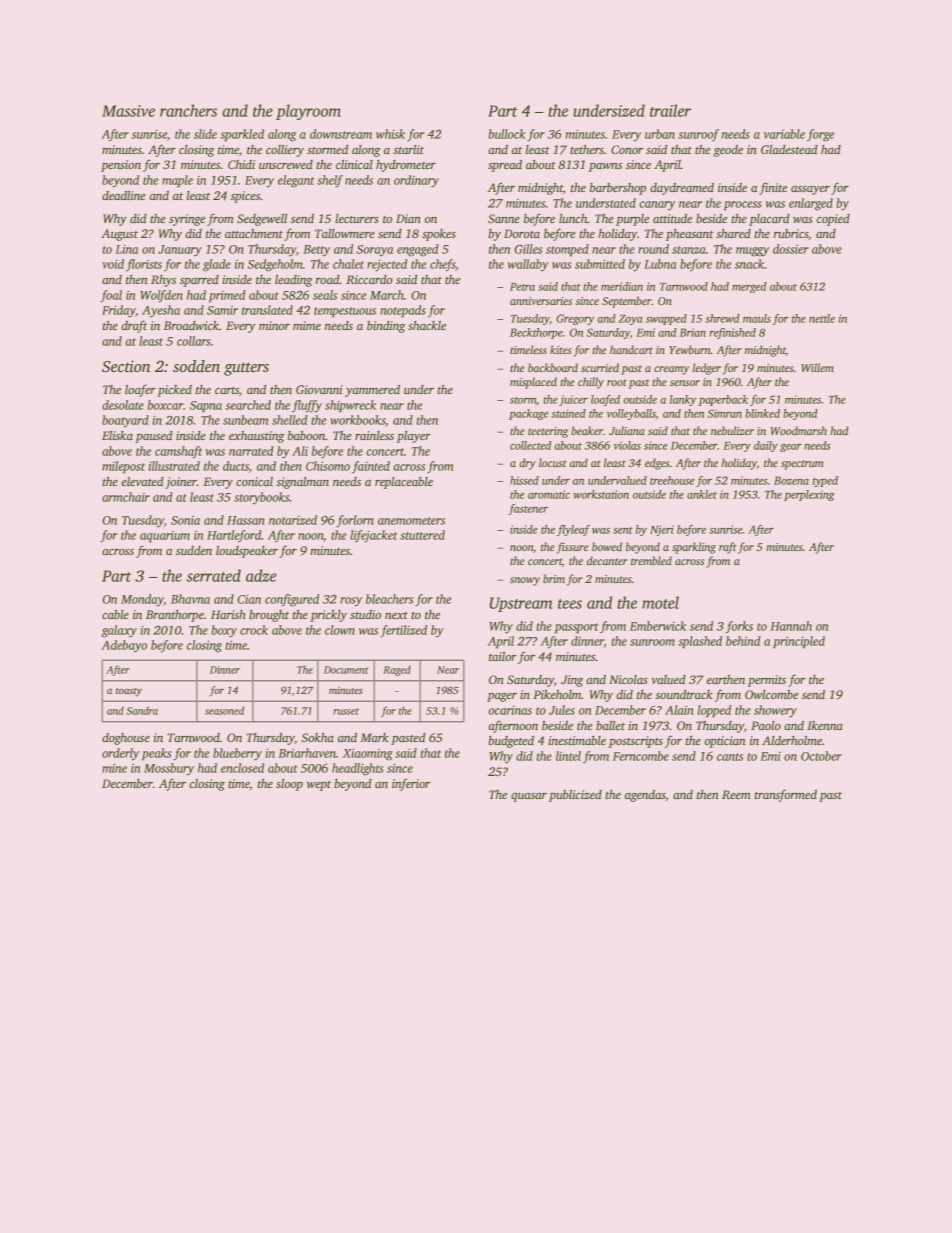 This page has width=952, height=1233. What do you see at coordinates (749, 287) in the page?
I see `merged` at bounding box center [749, 287].
